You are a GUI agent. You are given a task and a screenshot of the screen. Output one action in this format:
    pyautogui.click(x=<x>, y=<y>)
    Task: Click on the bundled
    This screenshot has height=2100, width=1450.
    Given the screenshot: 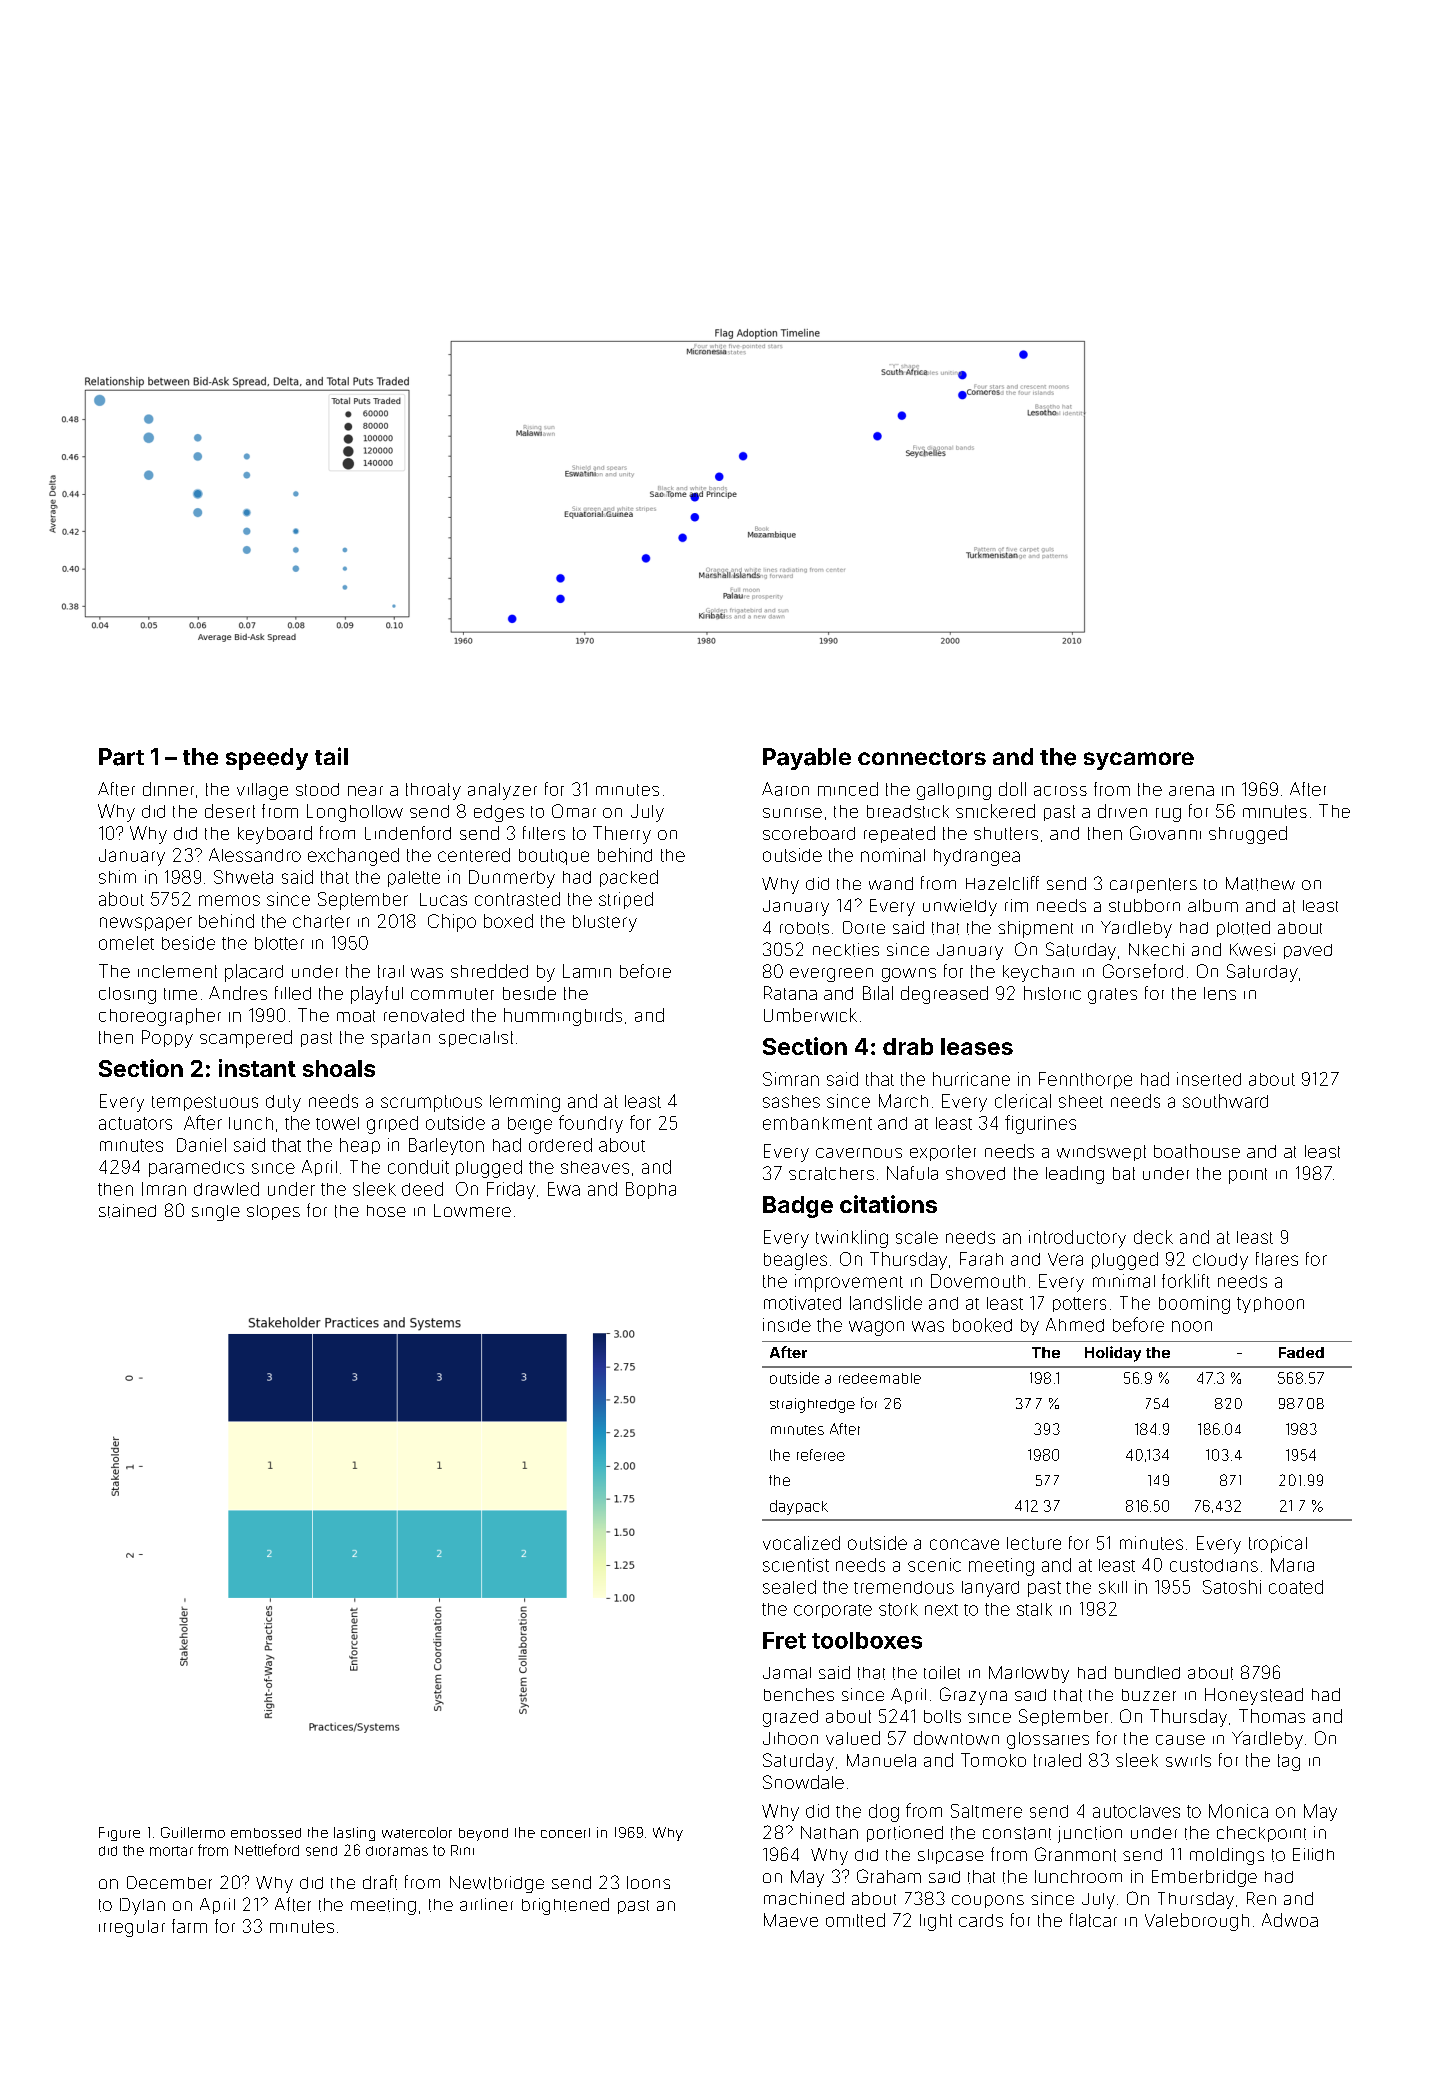 What is the action you would take?
    pyautogui.click(x=1147, y=1672)
